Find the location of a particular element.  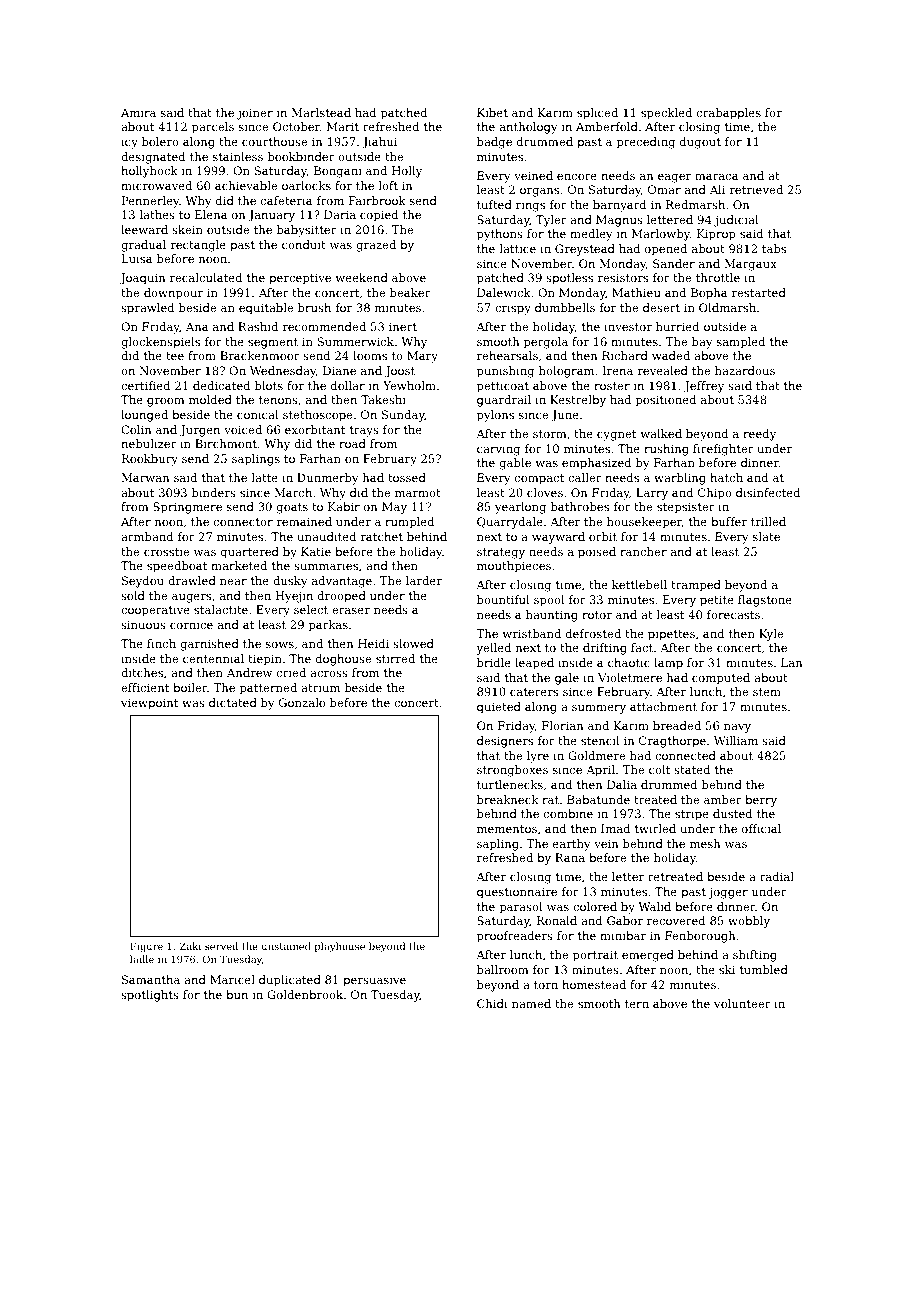

volunteer is located at coordinates (742, 1003).
